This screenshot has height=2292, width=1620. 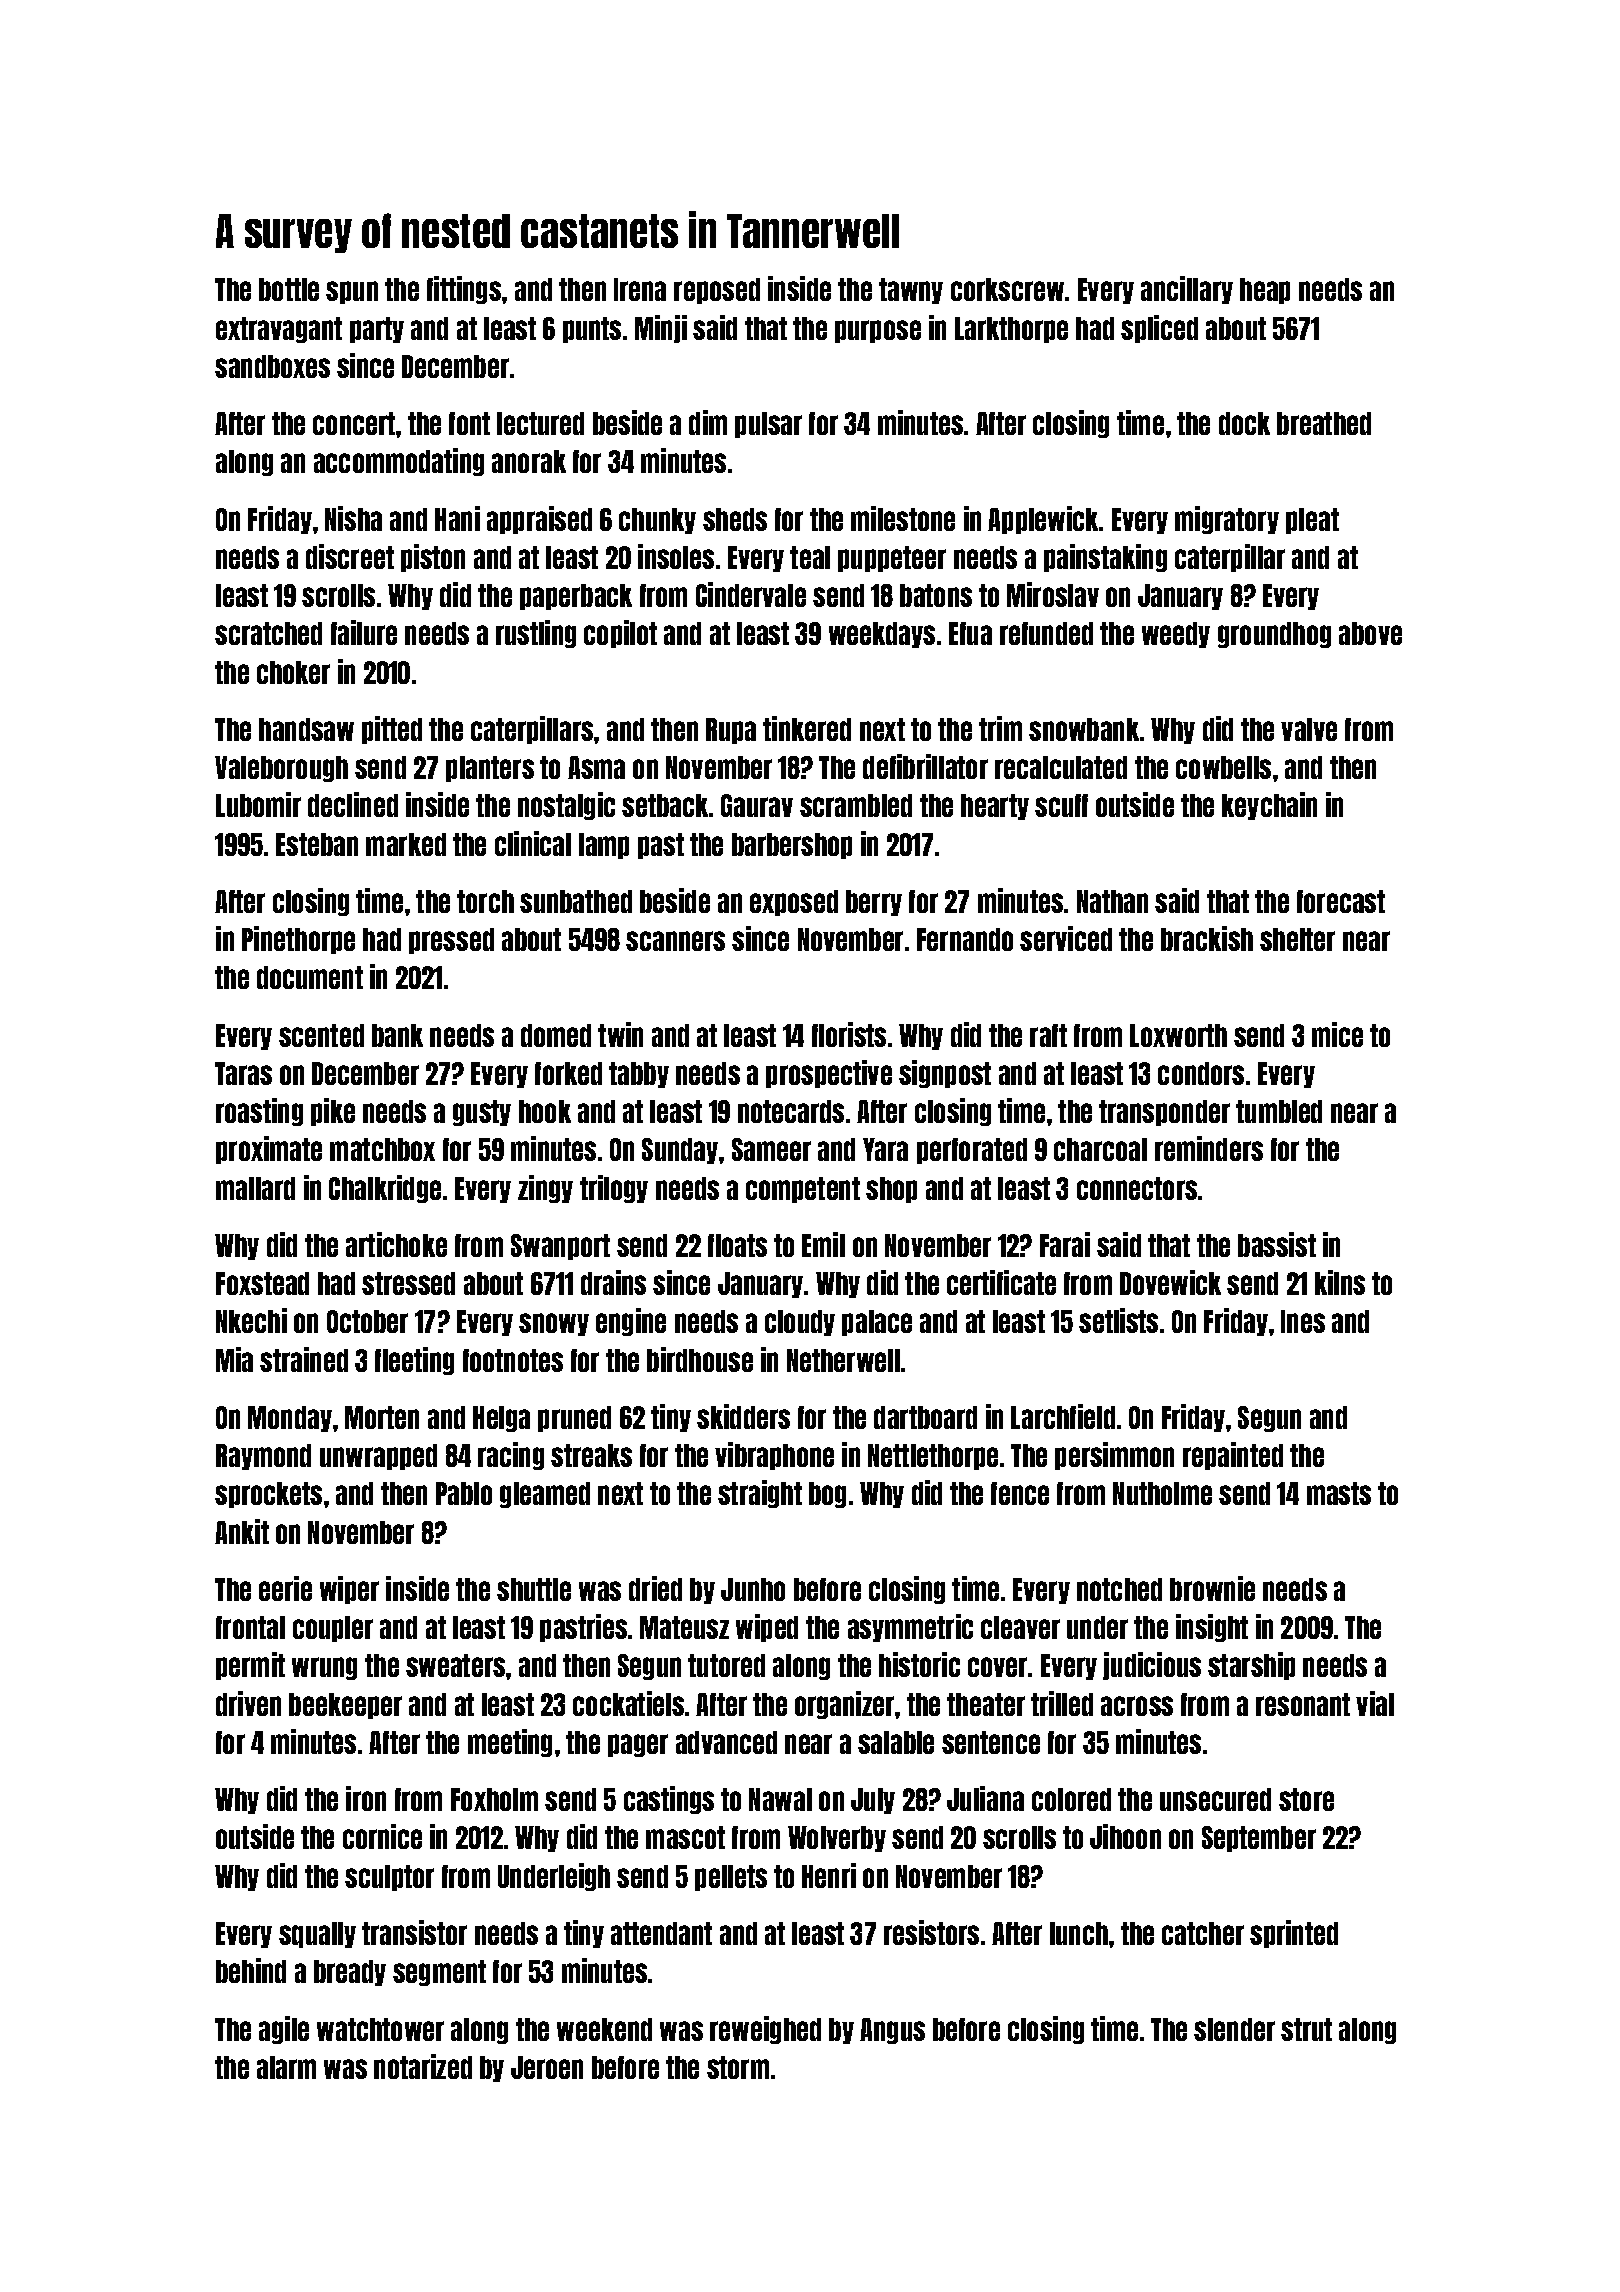 I want to click on skidders, so click(x=743, y=1416).
